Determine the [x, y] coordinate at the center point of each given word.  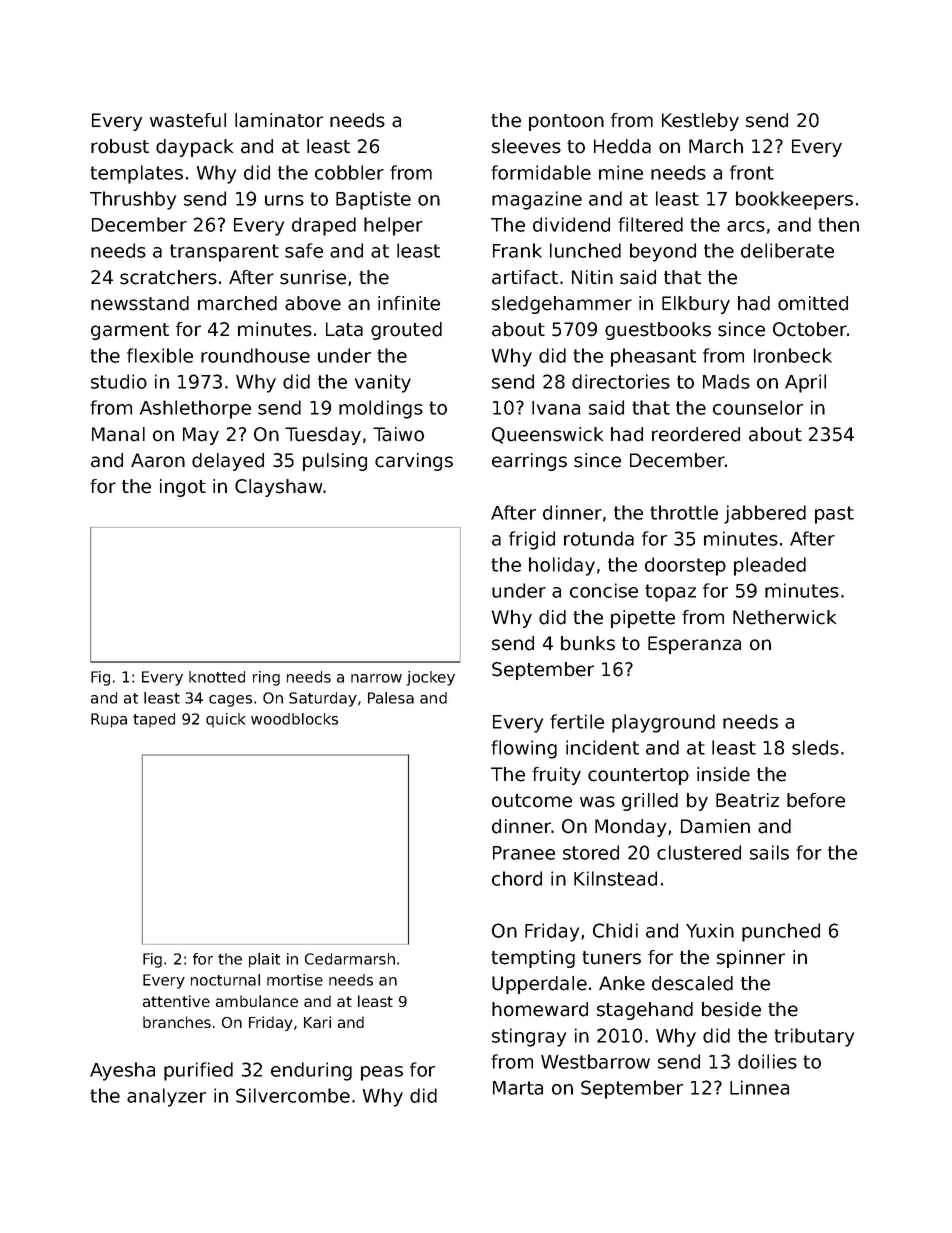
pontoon [566, 122]
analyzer [166, 1097]
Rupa [109, 720]
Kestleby [700, 122]
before [816, 800]
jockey [430, 678]
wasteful [188, 120]
